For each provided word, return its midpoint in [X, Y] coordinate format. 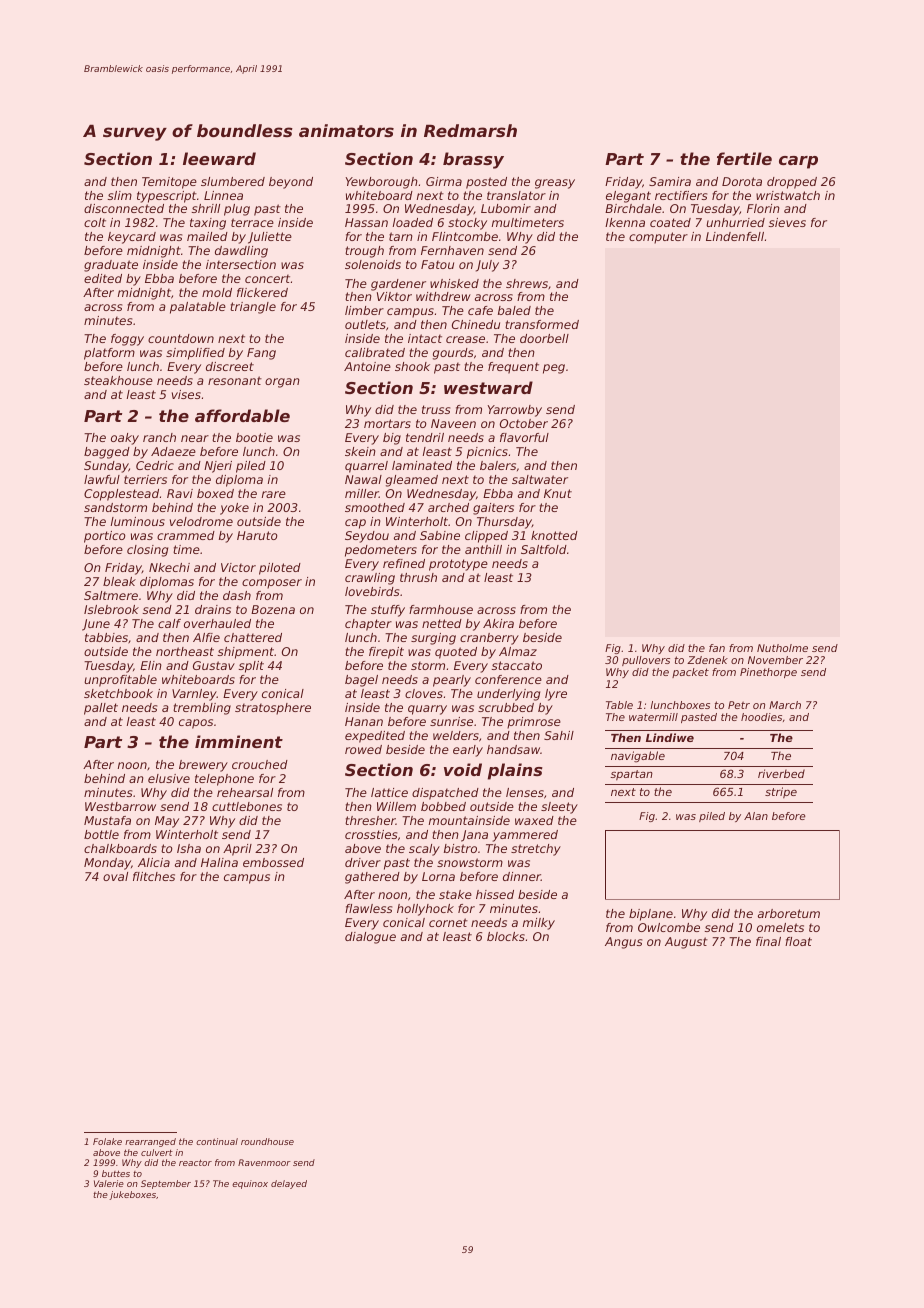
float [798, 941]
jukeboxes [132, 1195]
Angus [623, 943]
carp [798, 162]
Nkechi [169, 567]
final [768, 941]
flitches [154, 876]
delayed [289, 1184]
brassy [473, 160]
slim [120, 195]
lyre [556, 695]
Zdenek [707, 660]
